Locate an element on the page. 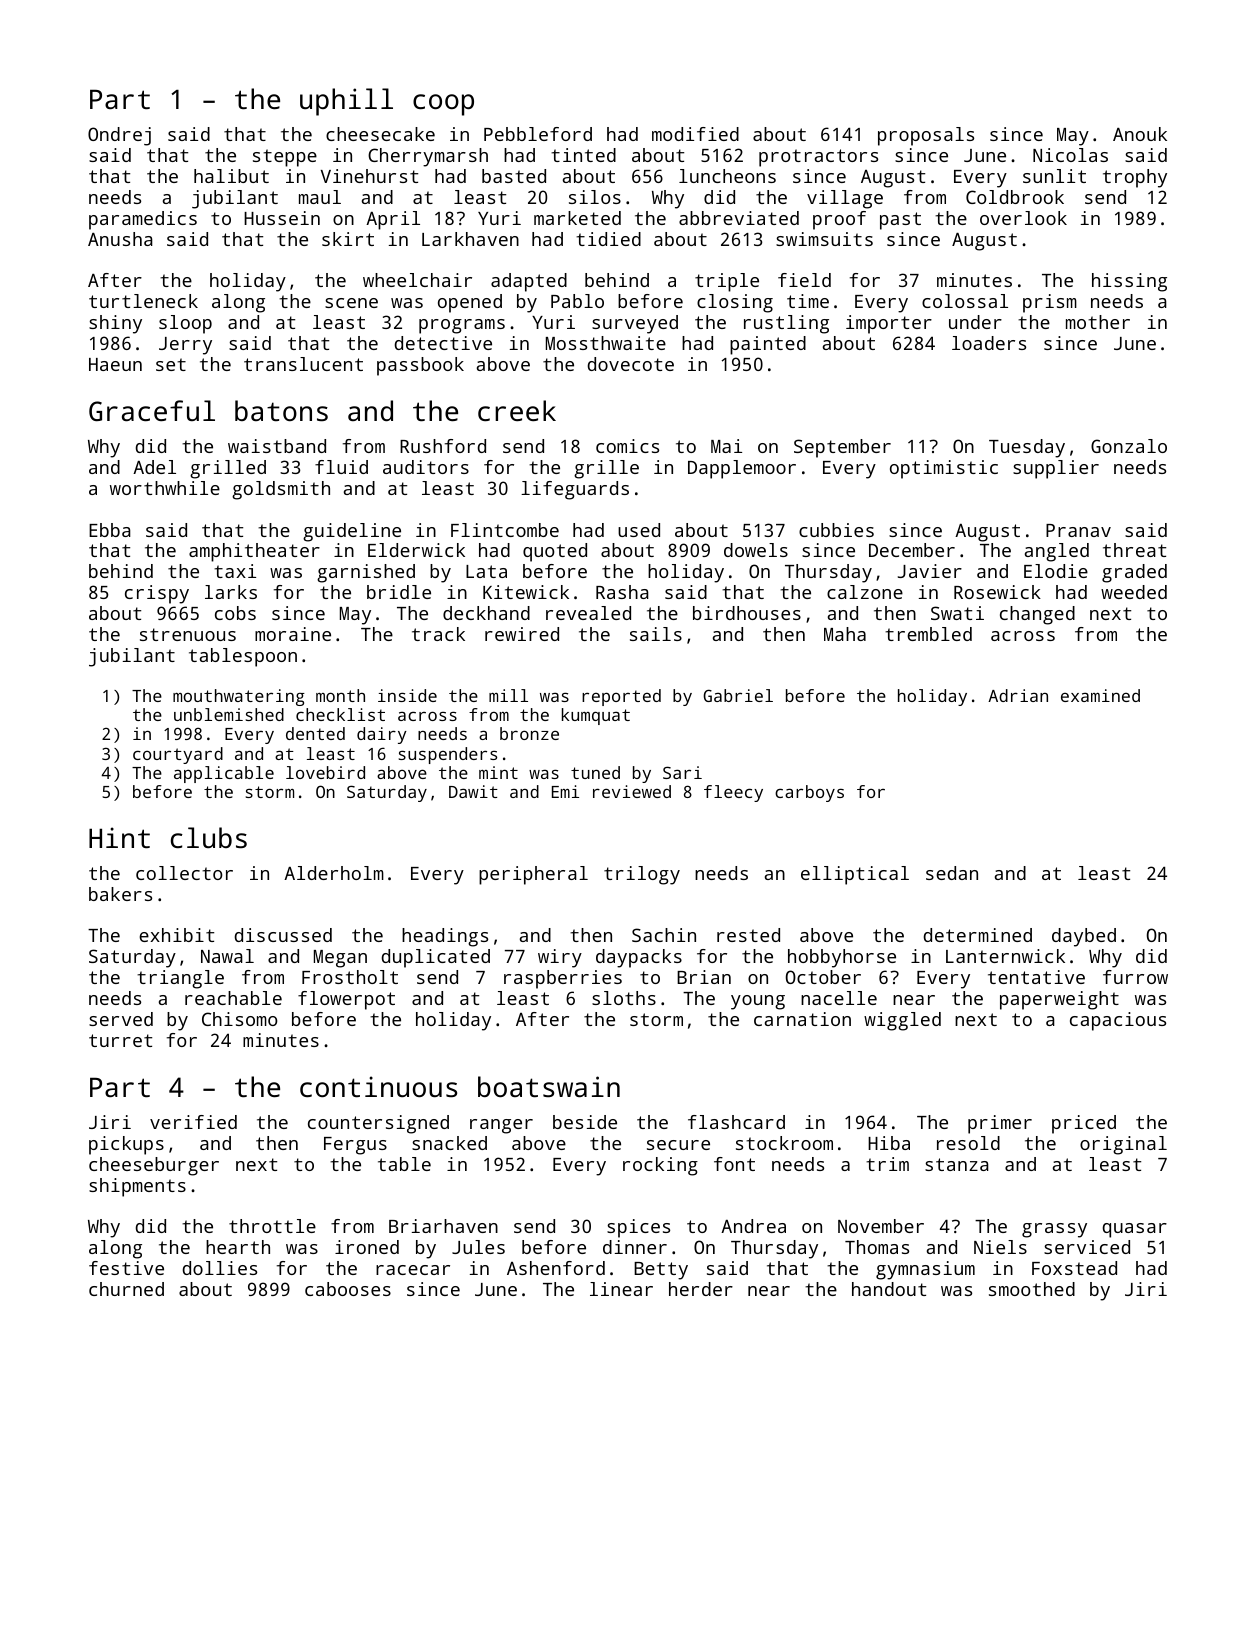 This document has width=1256, height=1625. trophy is located at coordinates (1135, 178).
